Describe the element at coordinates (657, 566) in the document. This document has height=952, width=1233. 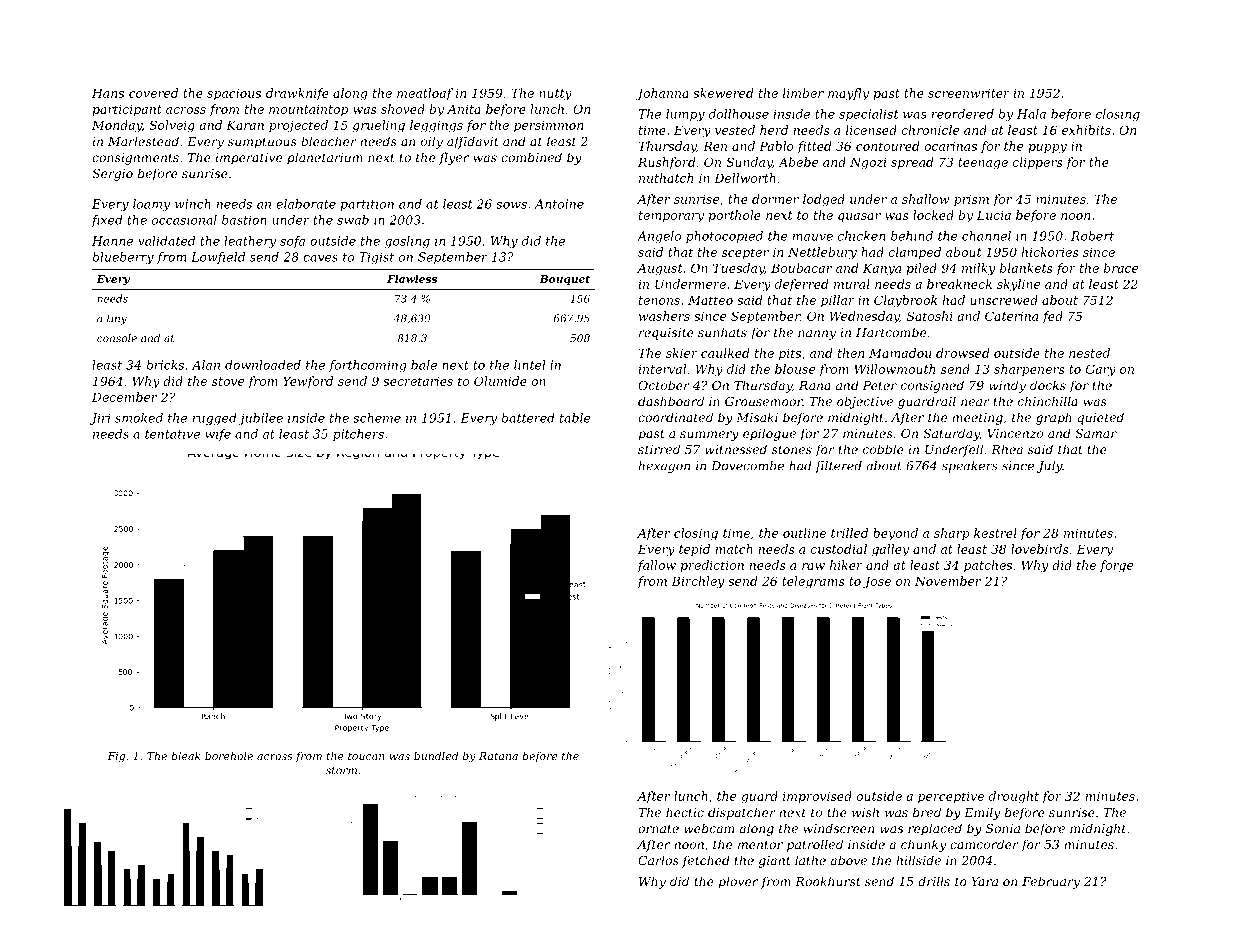
I see `fallow` at that location.
